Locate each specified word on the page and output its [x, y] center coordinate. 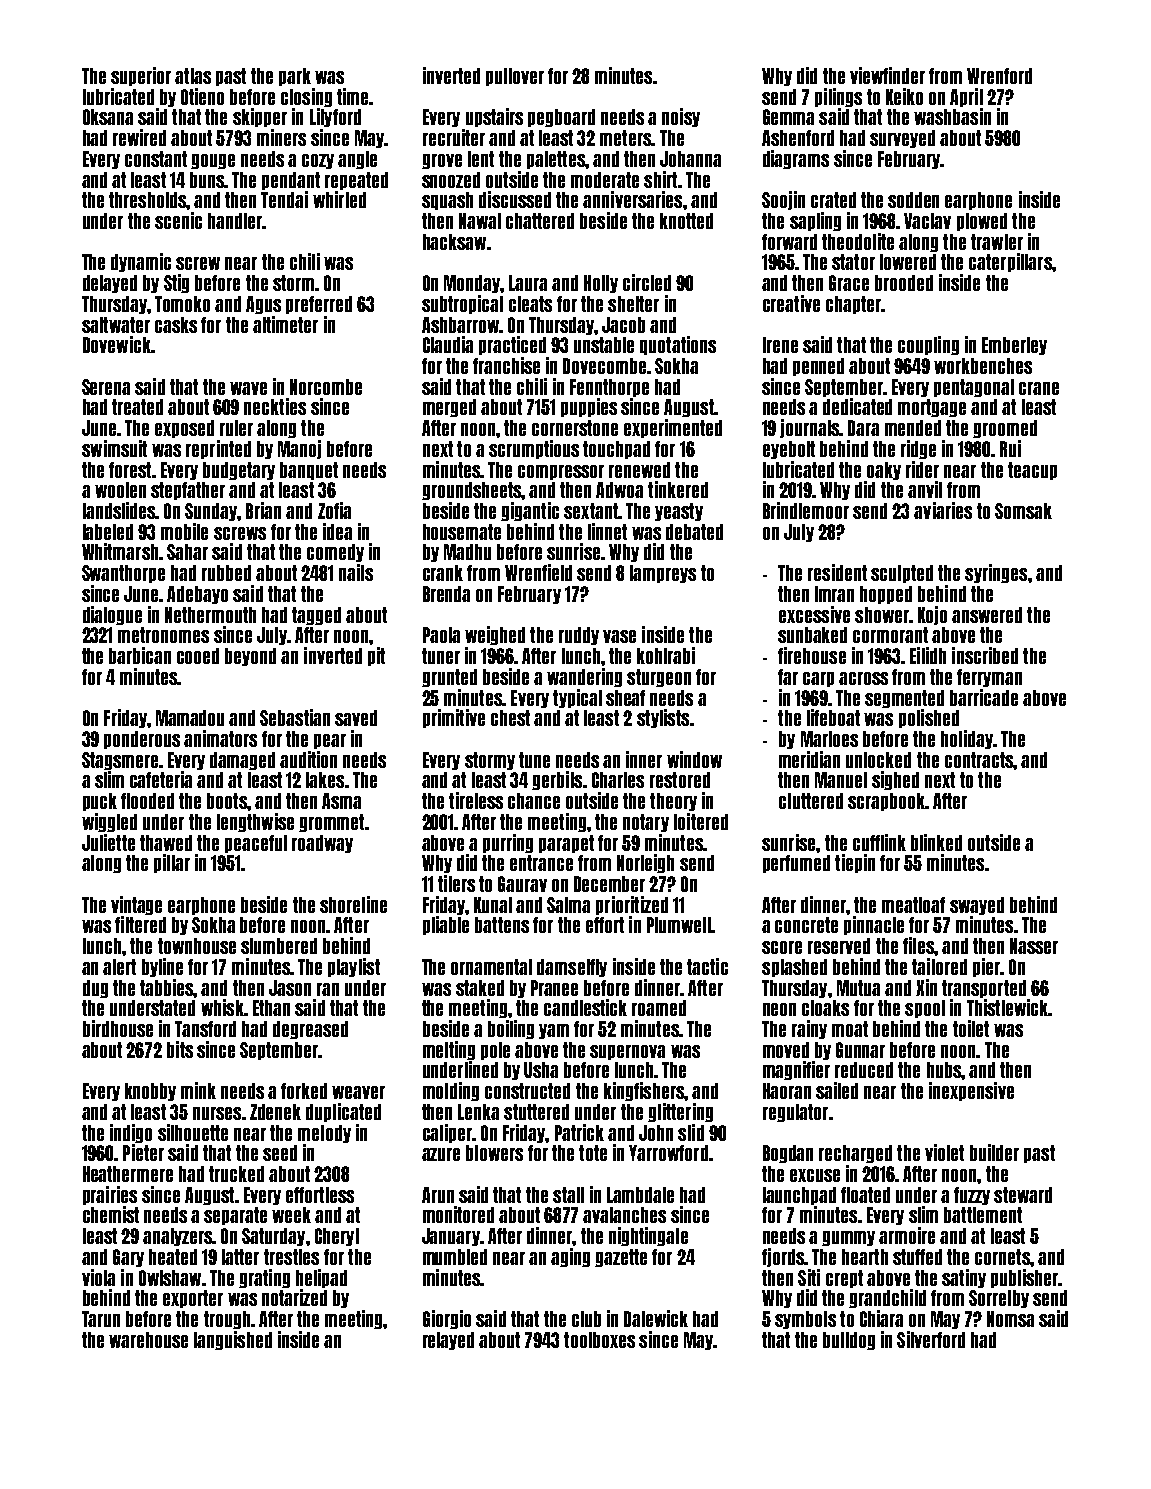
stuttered [536, 1112]
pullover [515, 77]
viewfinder [887, 75]
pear [330, 741]
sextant [591, 511]
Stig [176, 283]
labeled [108, 532]
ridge [918, 449]
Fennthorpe [609, 388]
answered [987, 615]
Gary [128, 1258]
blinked [936, 842]
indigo [131, 1133]
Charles [618, 780]
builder [994, 1152]
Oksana [108, 117]
